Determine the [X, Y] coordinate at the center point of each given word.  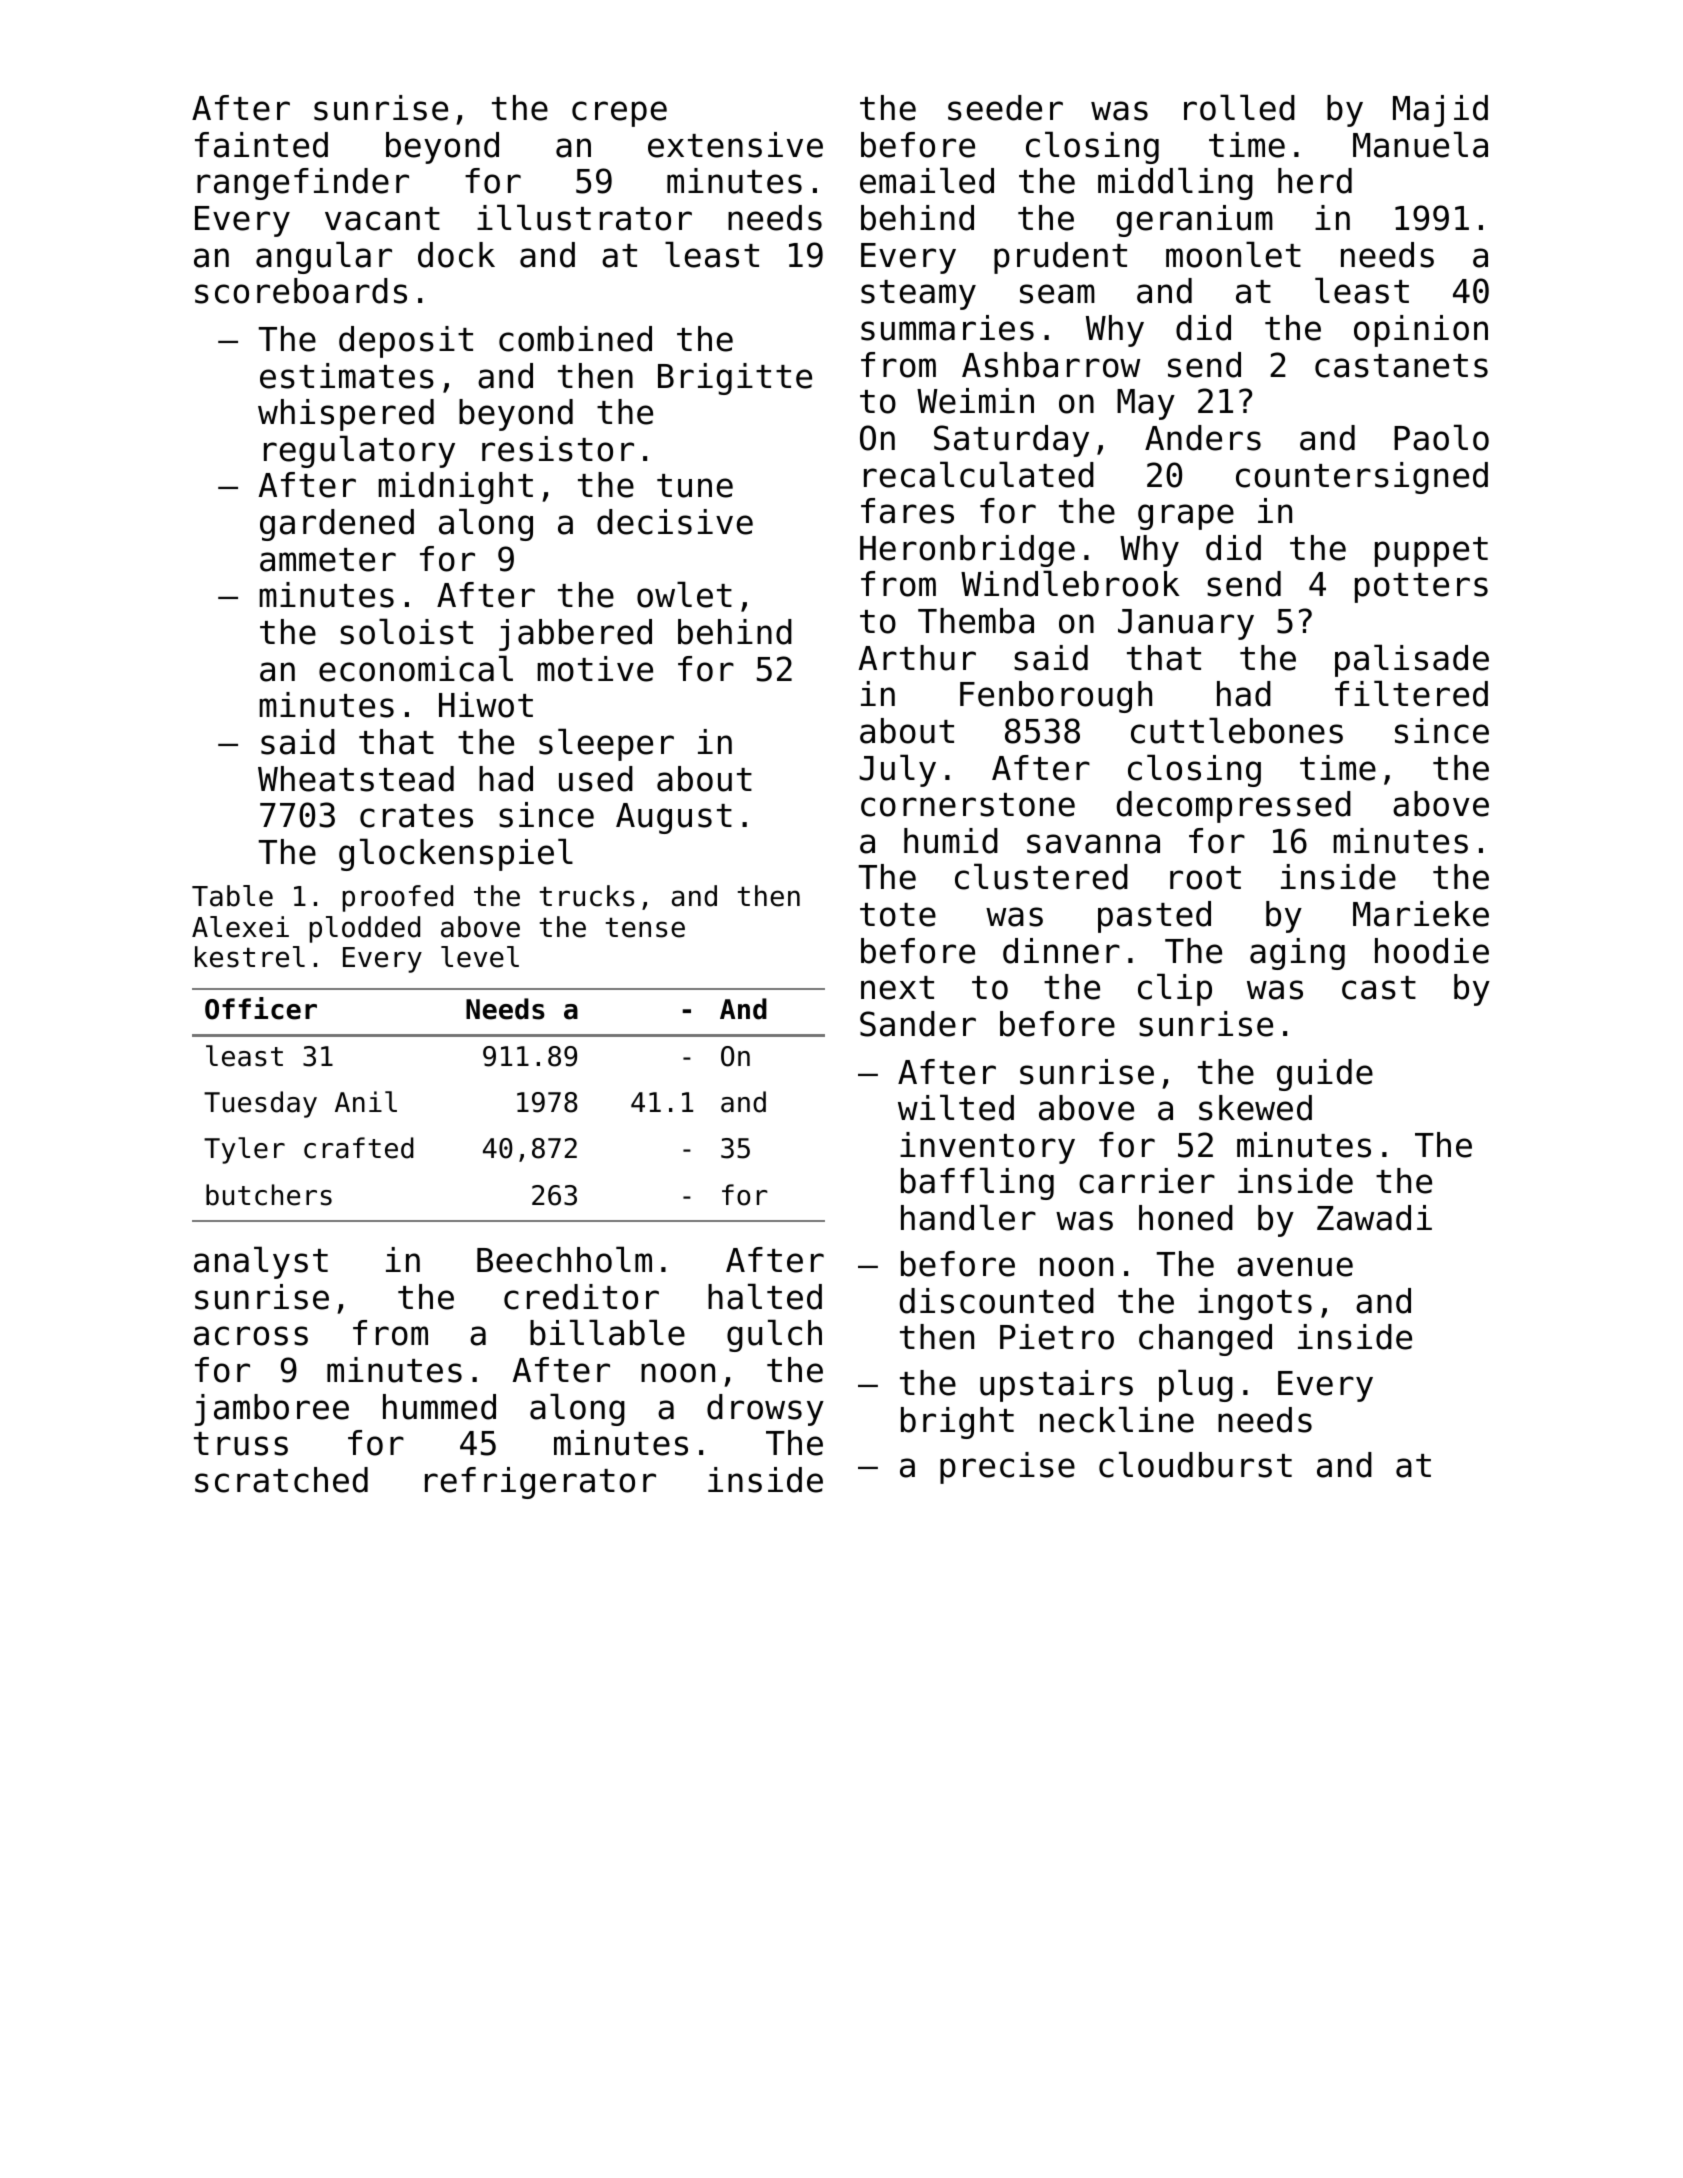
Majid [1440, 111]
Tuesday [260, 1104]
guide [1325, 1075]
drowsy [765, 1410]
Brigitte [735, 379]
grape [1186, 517]
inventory [987, 1148]
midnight [455, 488]
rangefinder [303, 184]
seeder [1005, 108]
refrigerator [540, 1483]
